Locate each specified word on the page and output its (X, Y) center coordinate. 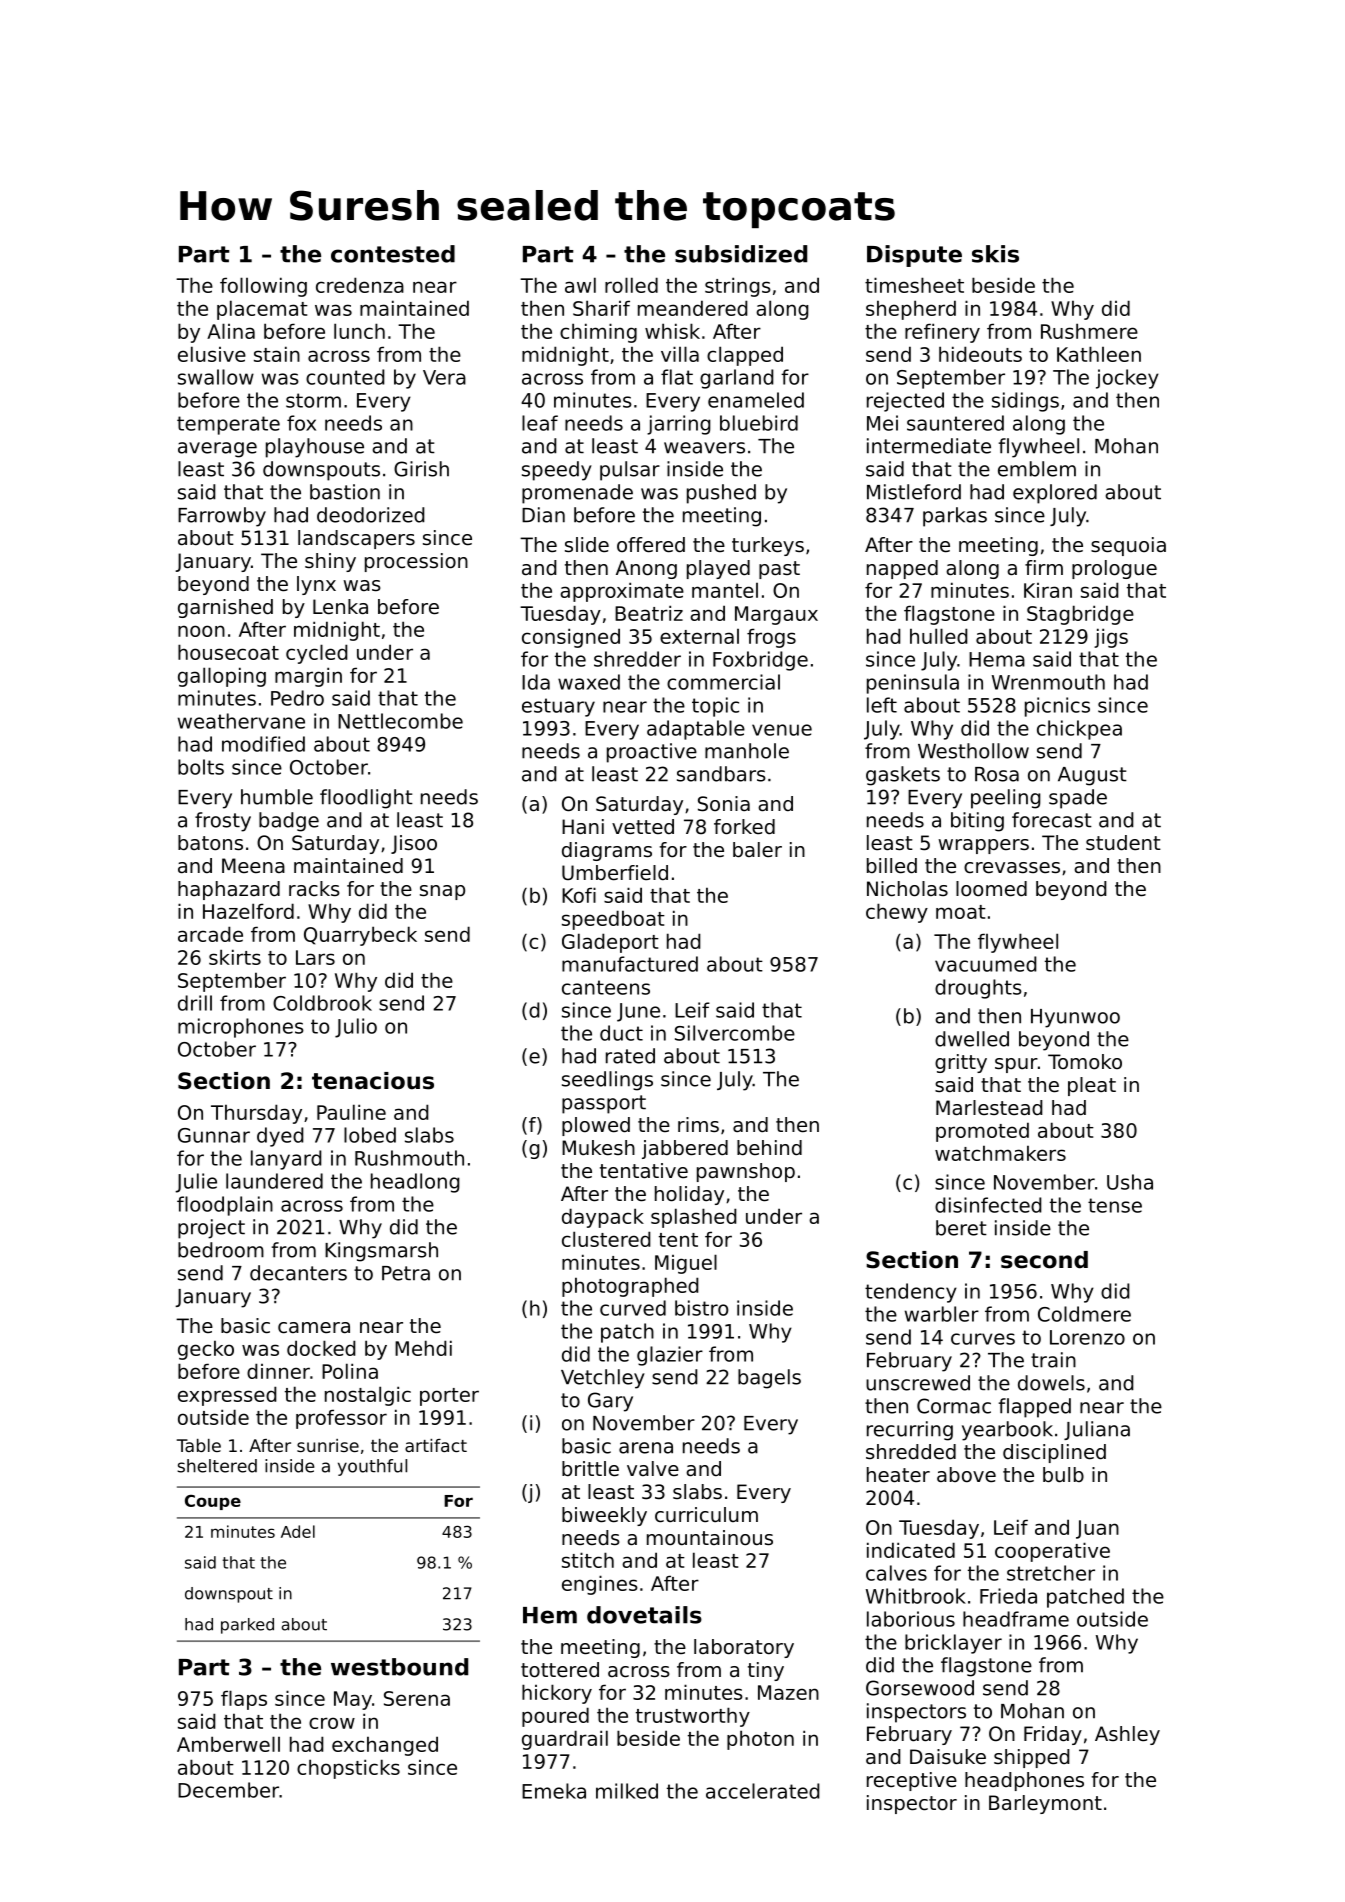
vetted (643, 826)
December (228, 1790)
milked (627, 1791)
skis (995, 254)
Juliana (1097, 1430)
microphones (241, 1028)
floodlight (366, 799)
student (1123, 843)
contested (393, 254)
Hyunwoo (1075, 1018)
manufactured (630, 964)
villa (680, 354)
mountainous (710, 1538)
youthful (372, 1467)
